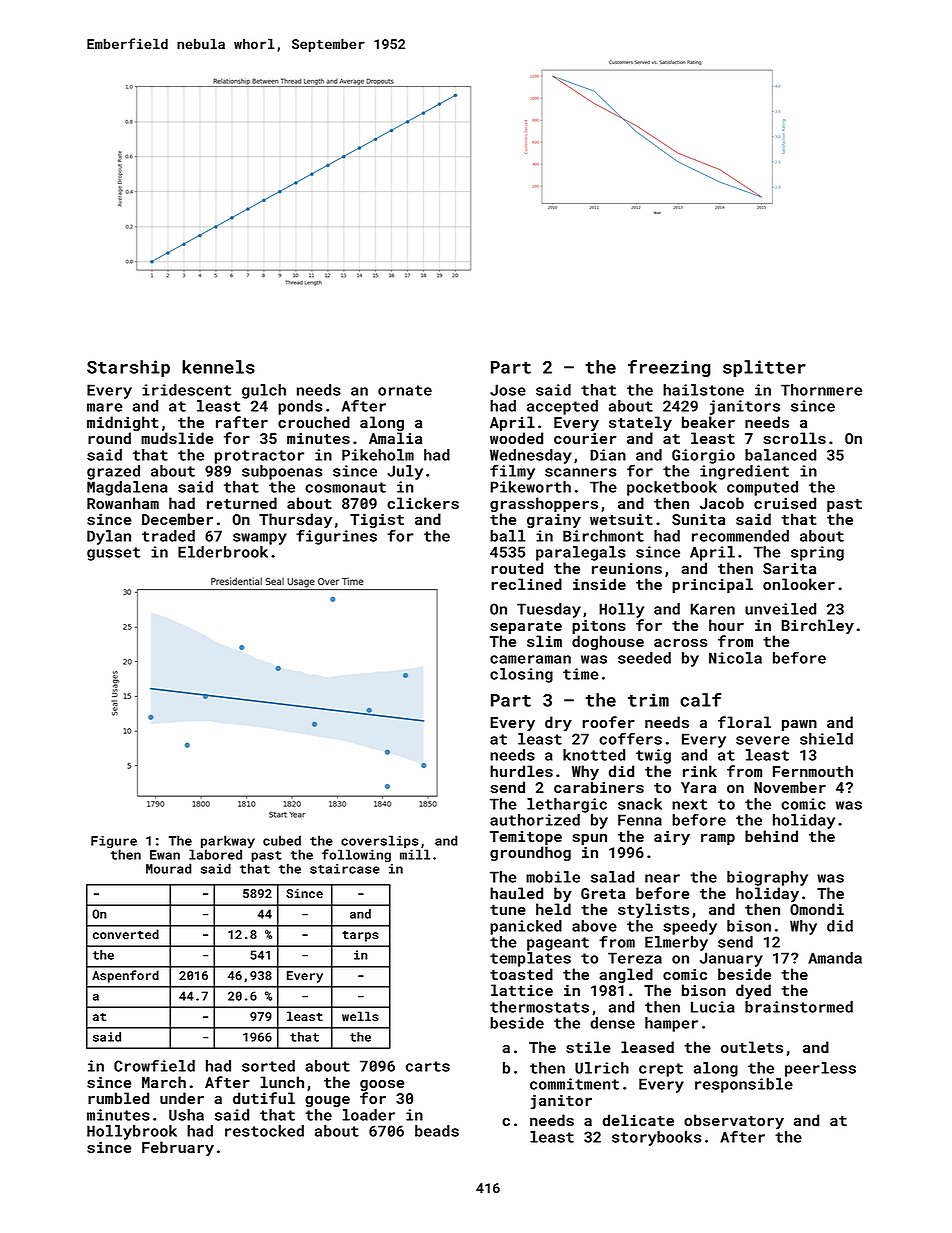 This screenshot has height=1233, width=952. Describe the element at coordinates (223, 552) in the screenshot. I see `Elderbrook` at that location.
